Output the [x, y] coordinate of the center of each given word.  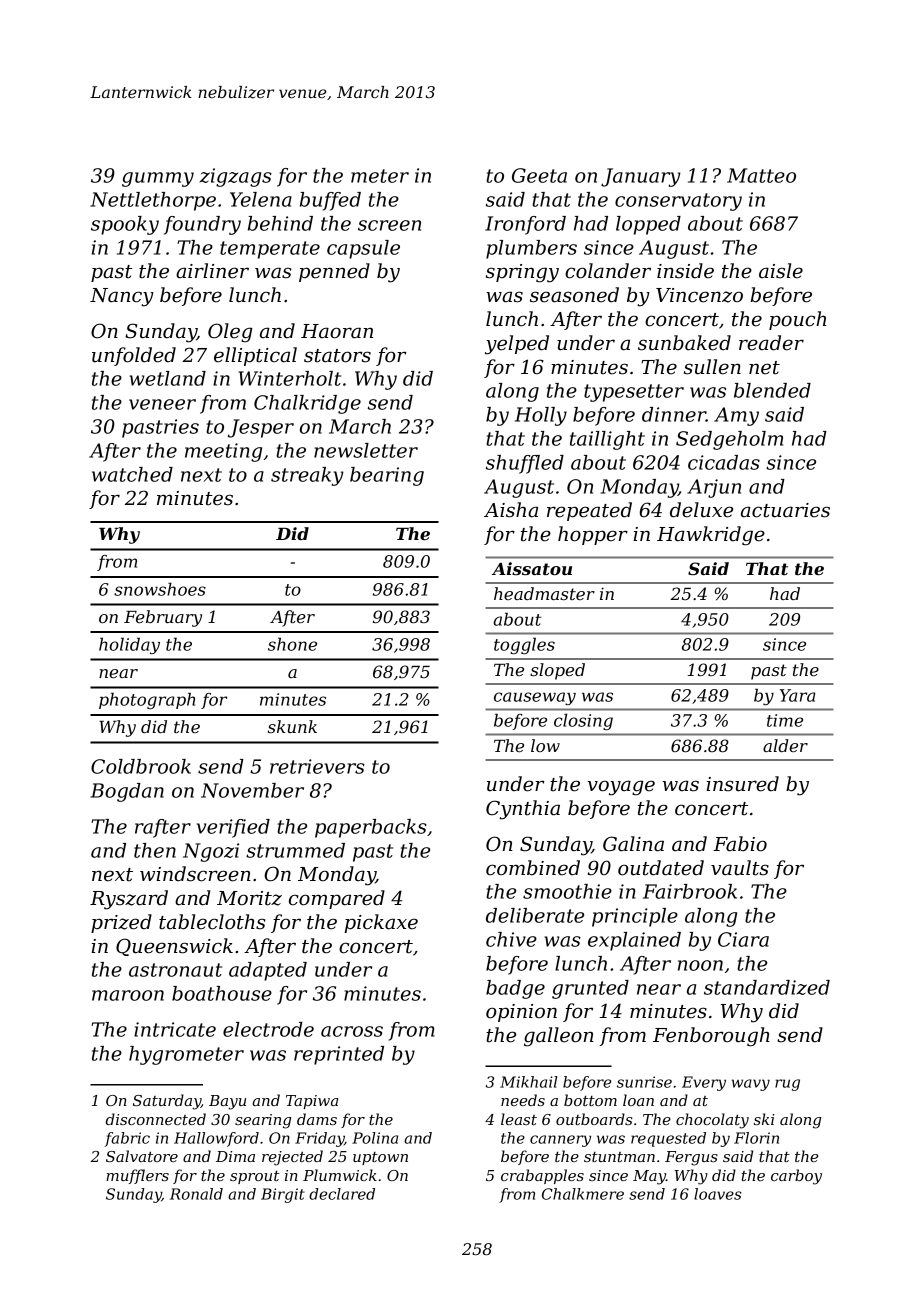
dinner [674, 414]
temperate [270, 250]
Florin [756, 1138]
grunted [590, 989]
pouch [797, 320]
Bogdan [127, 792]
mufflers [137, 1176]
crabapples [542, 1176]
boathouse [222, 993]
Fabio [740, 844]
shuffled [525, 464]
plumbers [531, 249]
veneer [162, 404]
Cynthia [523, 810]
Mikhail [529, 1082]
